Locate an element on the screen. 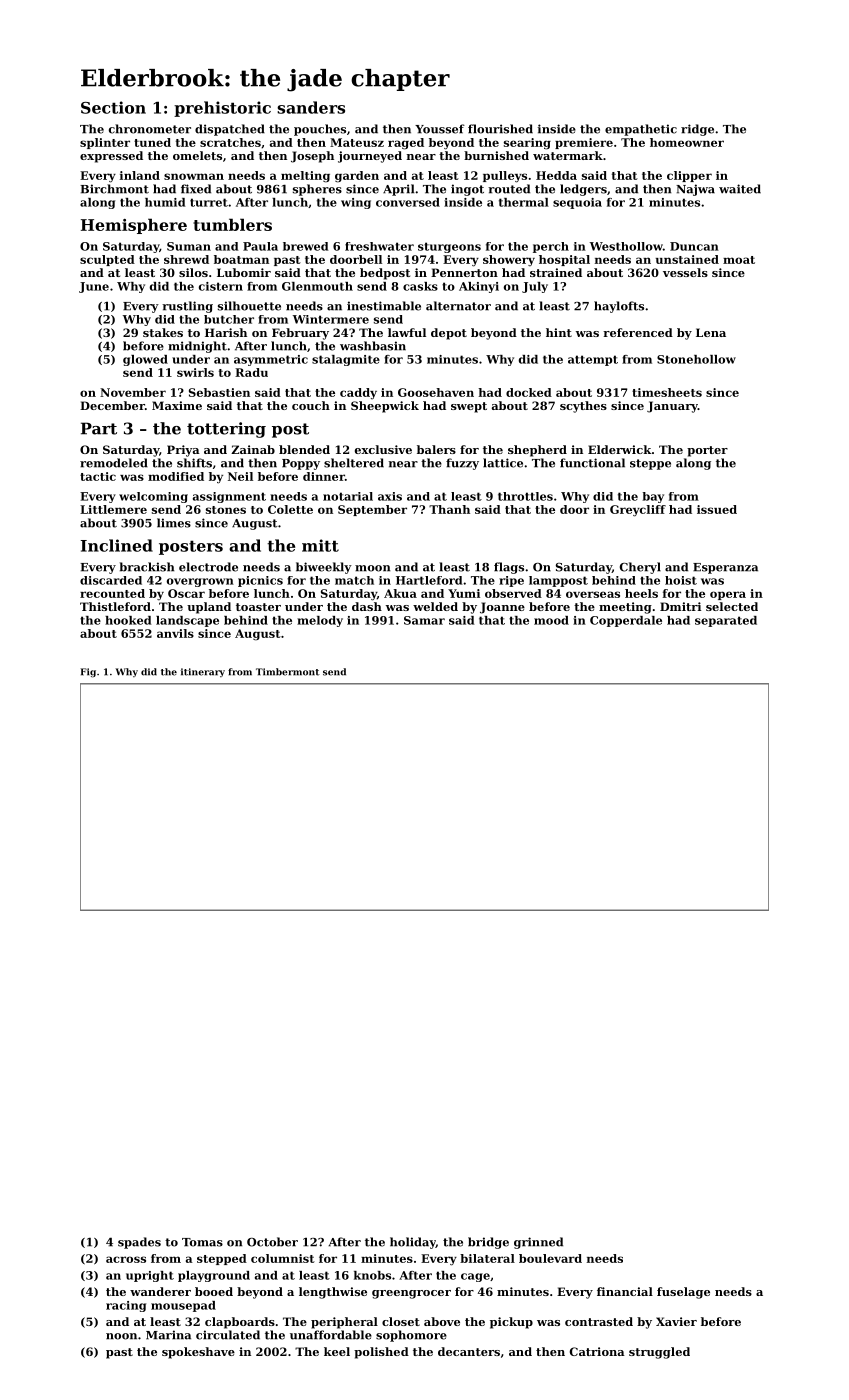 The height and width of the screenshot is (1400, 849). clipper is located at coordinates (689, 176).
